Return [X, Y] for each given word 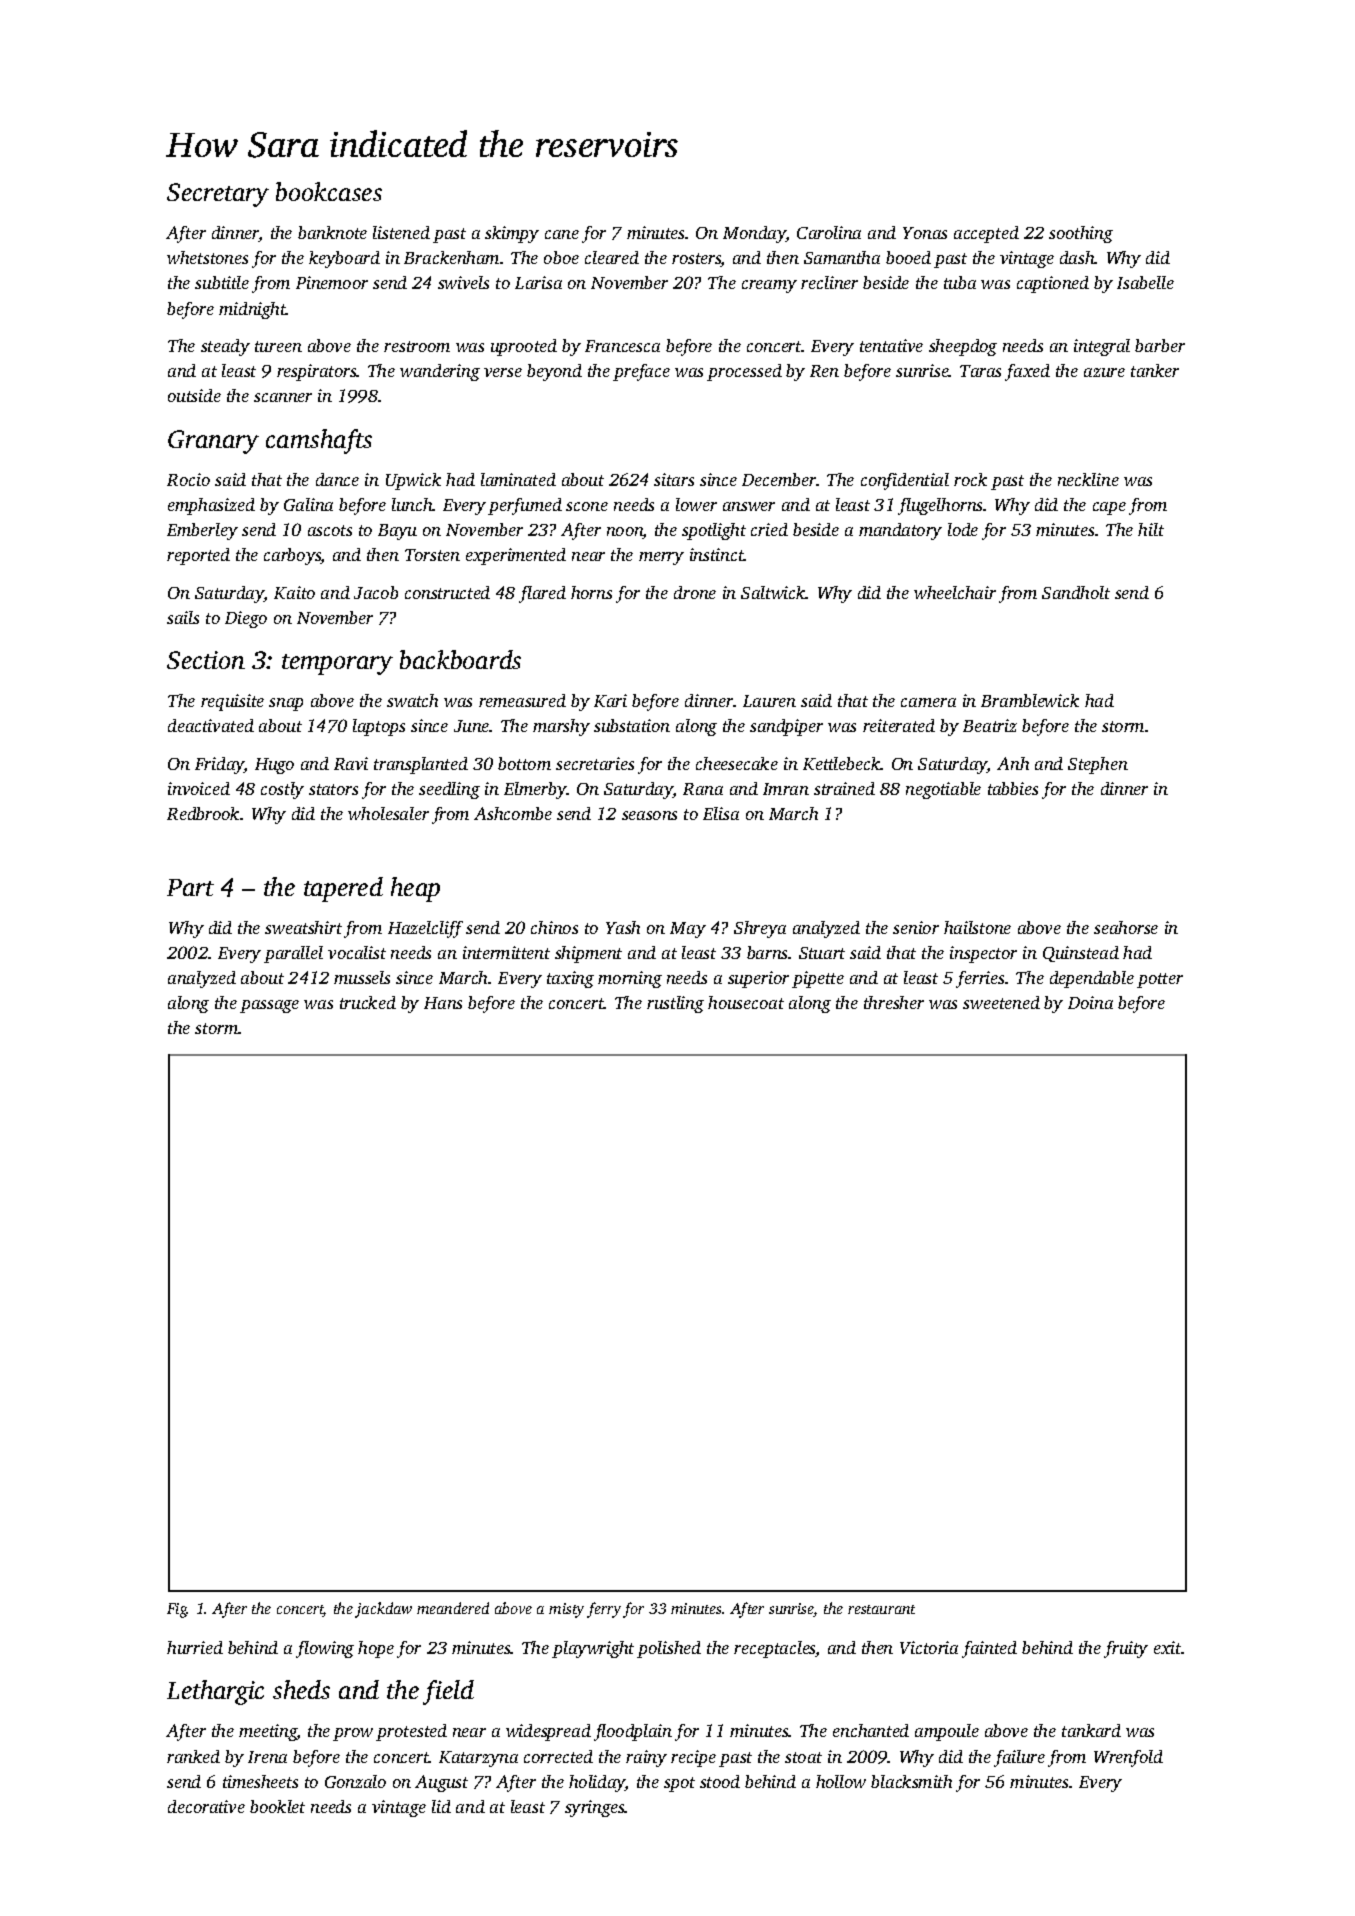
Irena [267, 1757]
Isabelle [1145, 282]
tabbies [1013, 788]
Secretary [218, 195]
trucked [368, 1002]
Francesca [622, 346]
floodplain [633, 1732]
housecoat [746, 1002]
